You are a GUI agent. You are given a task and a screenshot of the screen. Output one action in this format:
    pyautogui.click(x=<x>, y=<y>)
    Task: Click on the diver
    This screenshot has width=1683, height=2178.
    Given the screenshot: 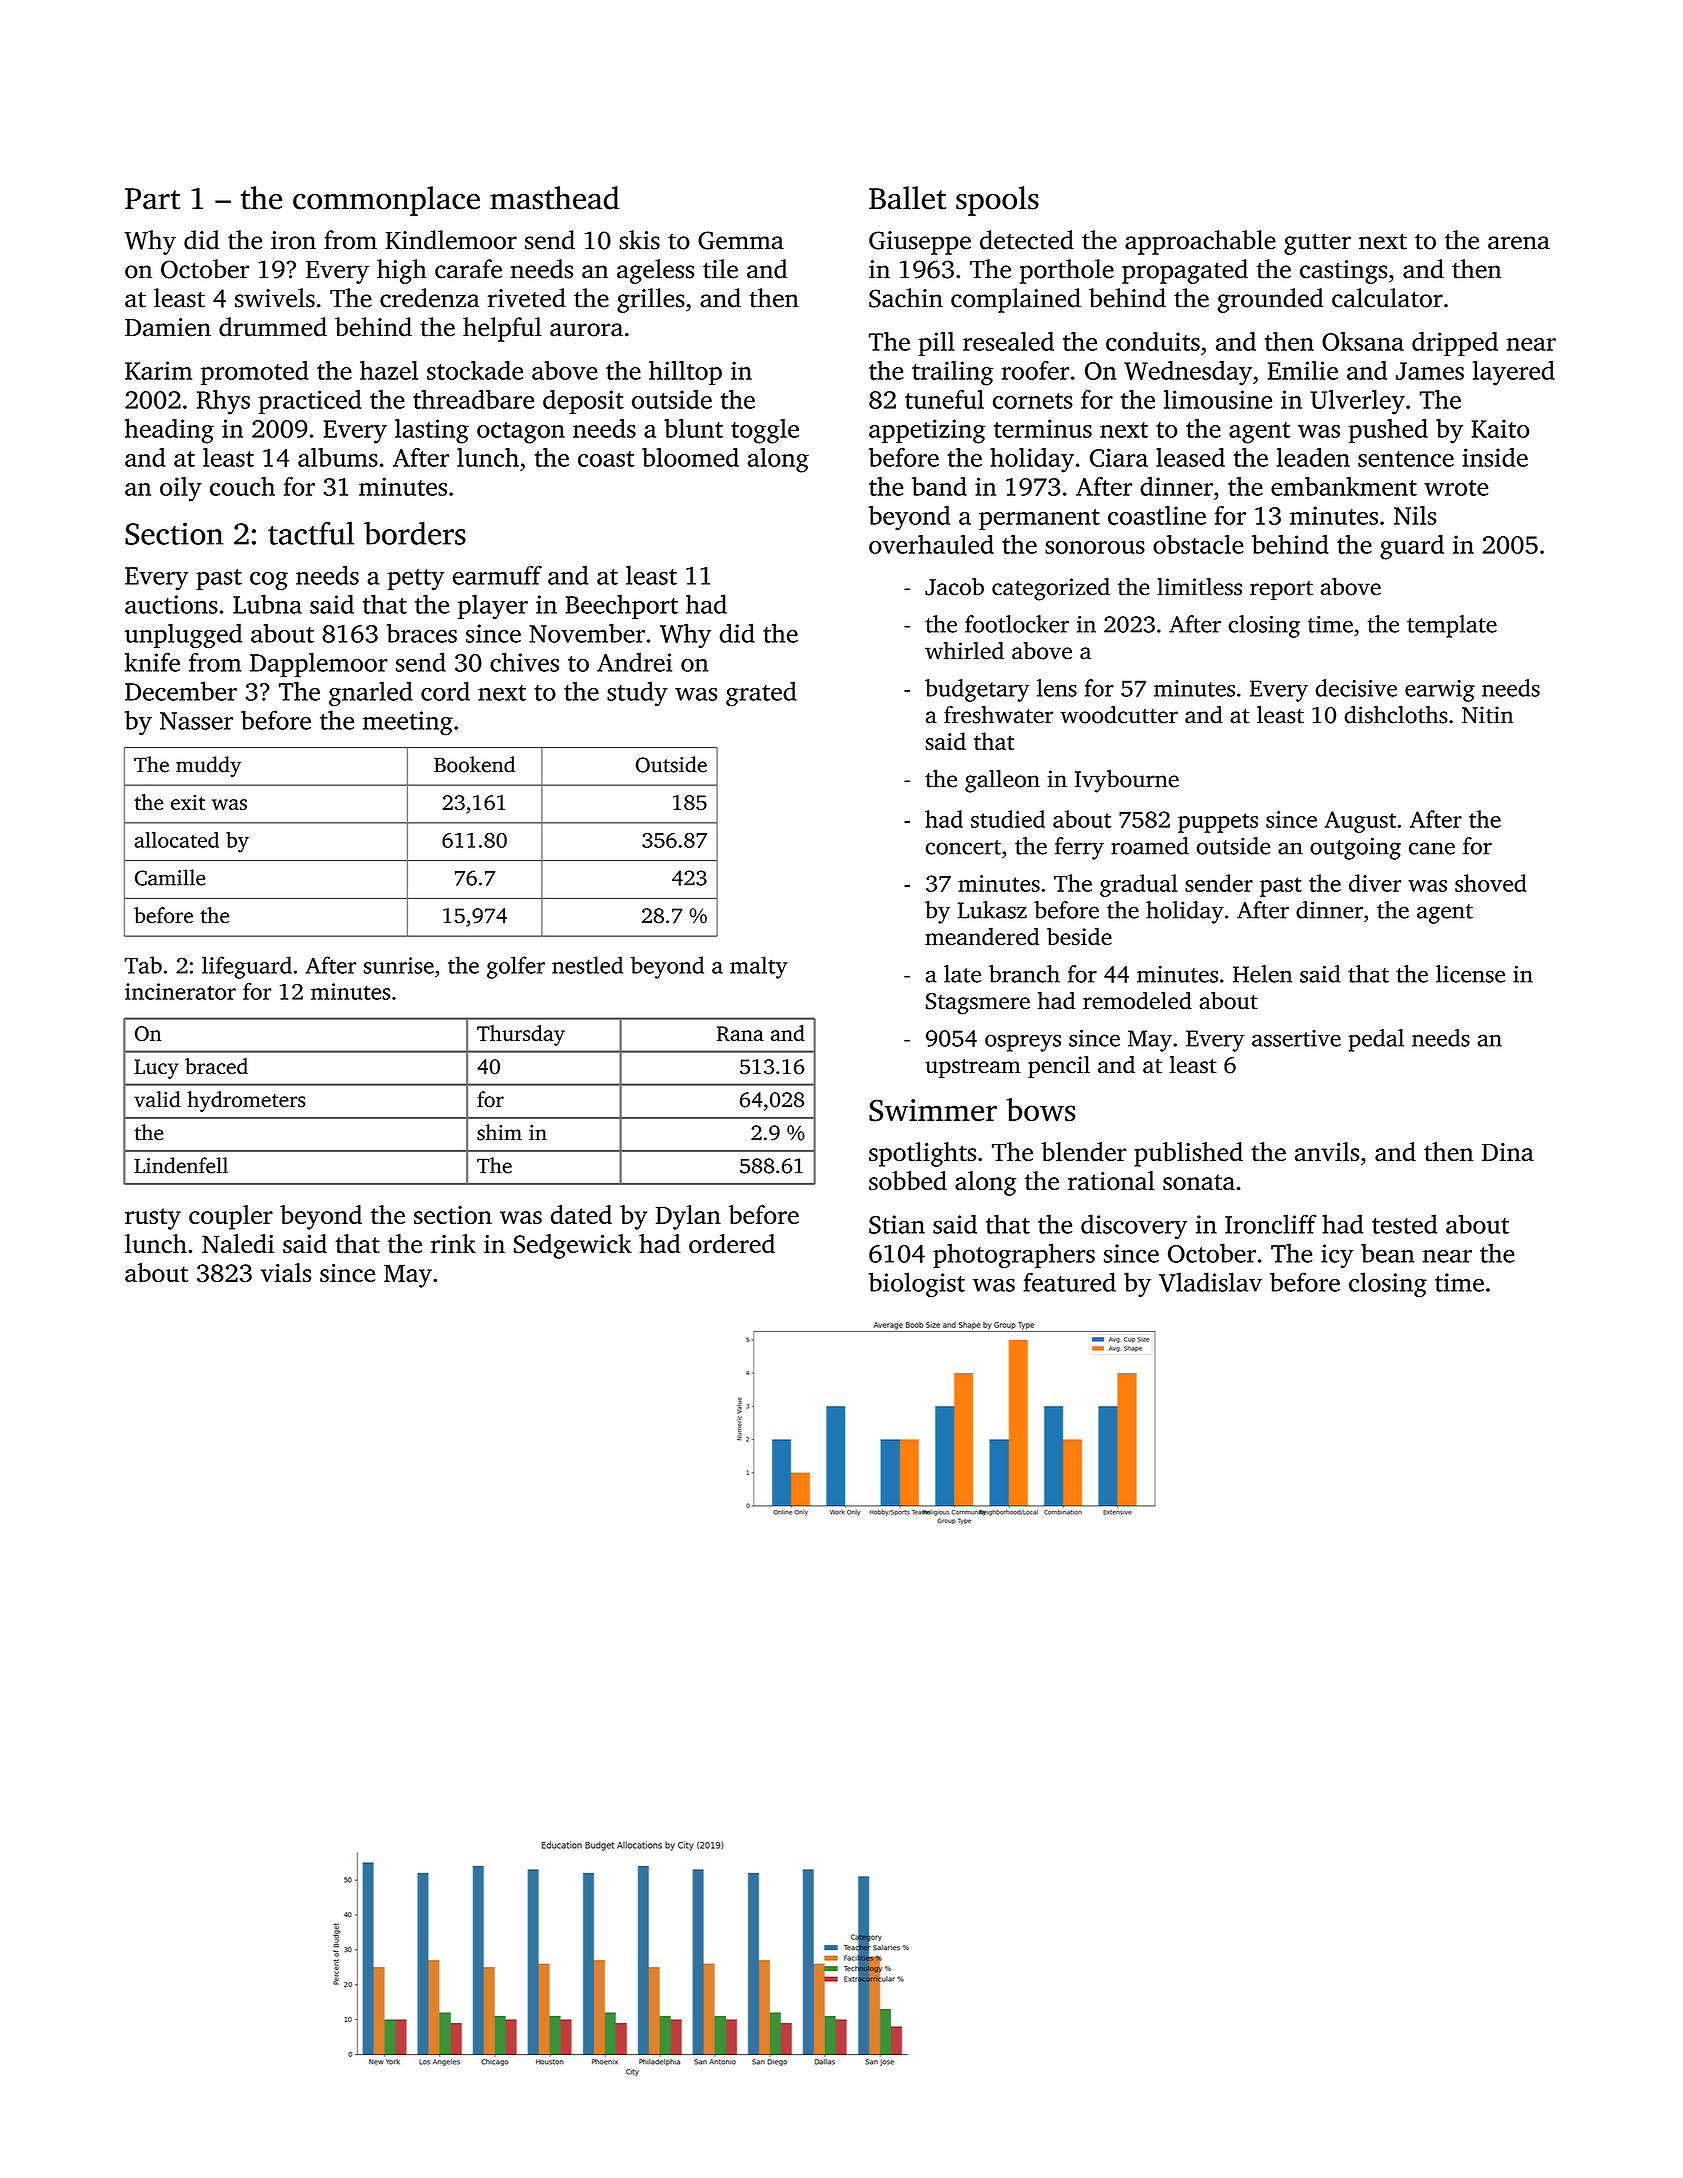 What is the action you would take?
    pyautogui.click(x=1375, y=883)
